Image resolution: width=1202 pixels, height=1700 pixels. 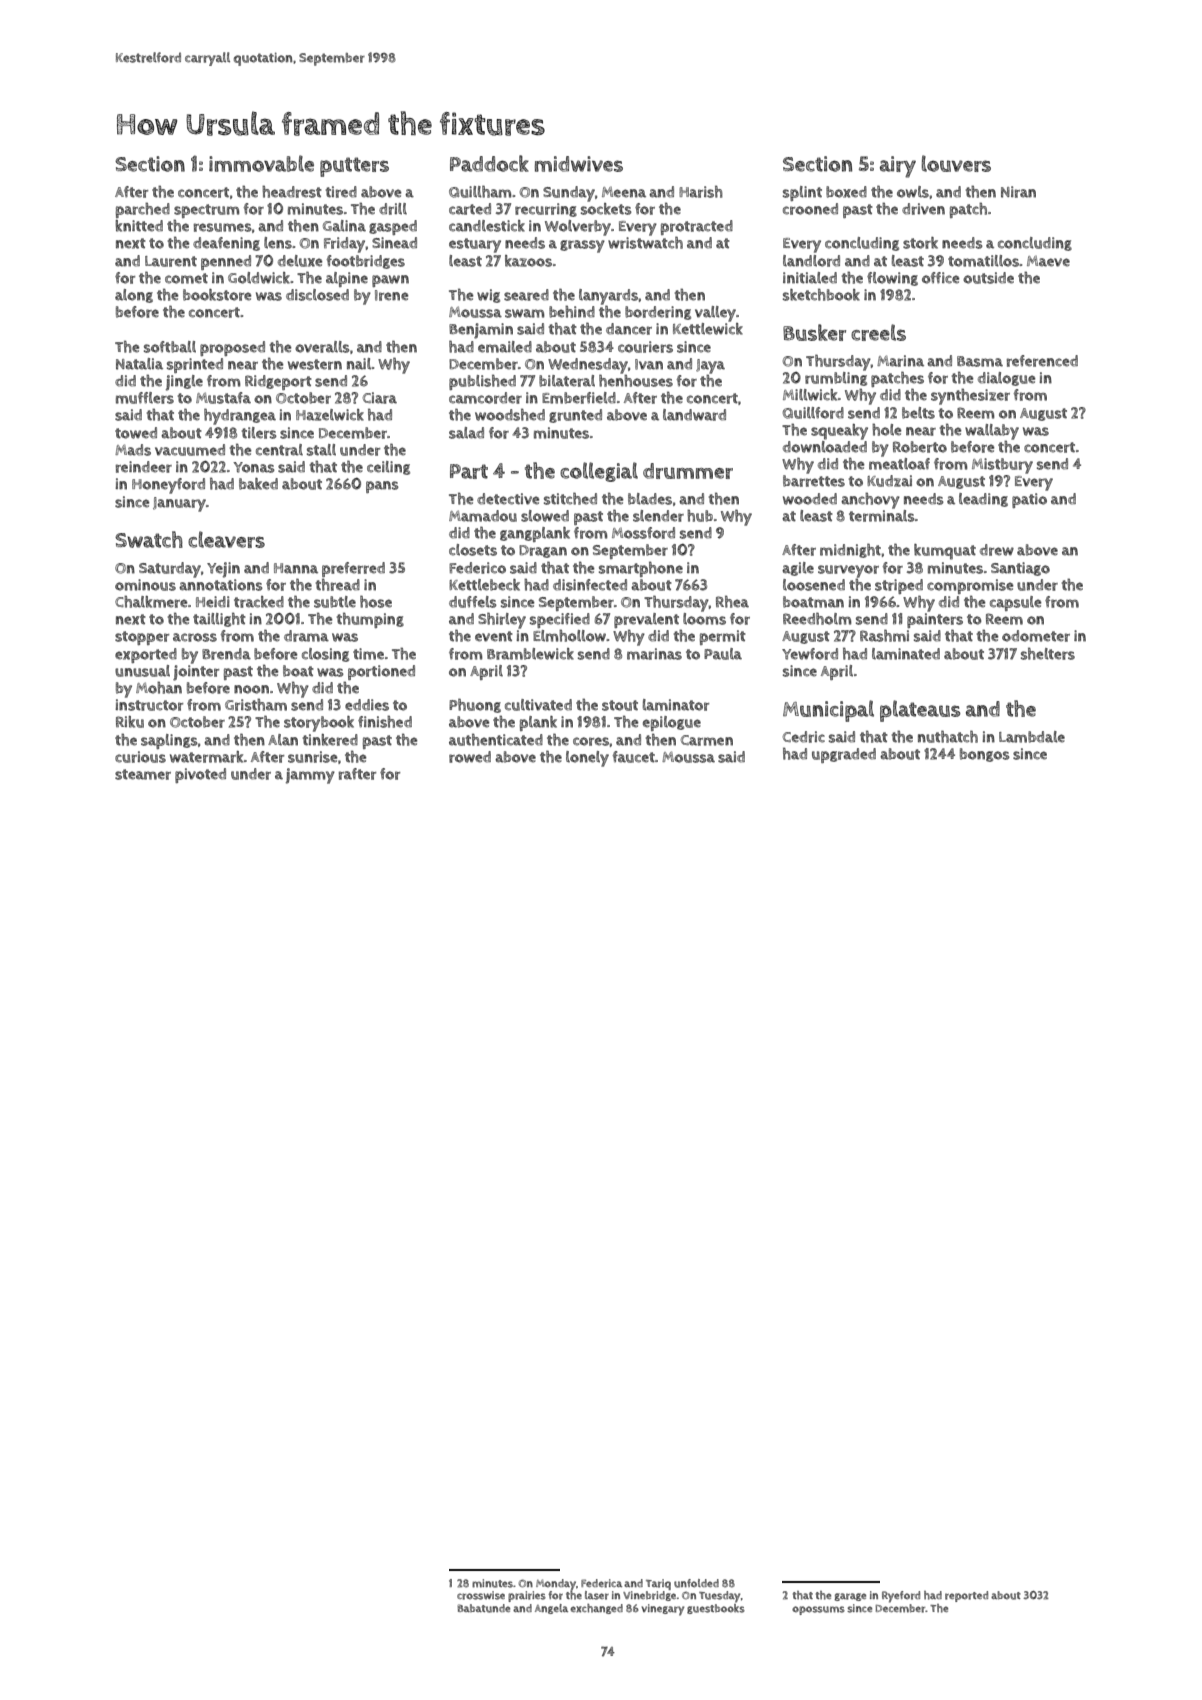 What do you see at coordinates (143, 774) in the page?
I see `steamer` at bounding box center [143, 774].
